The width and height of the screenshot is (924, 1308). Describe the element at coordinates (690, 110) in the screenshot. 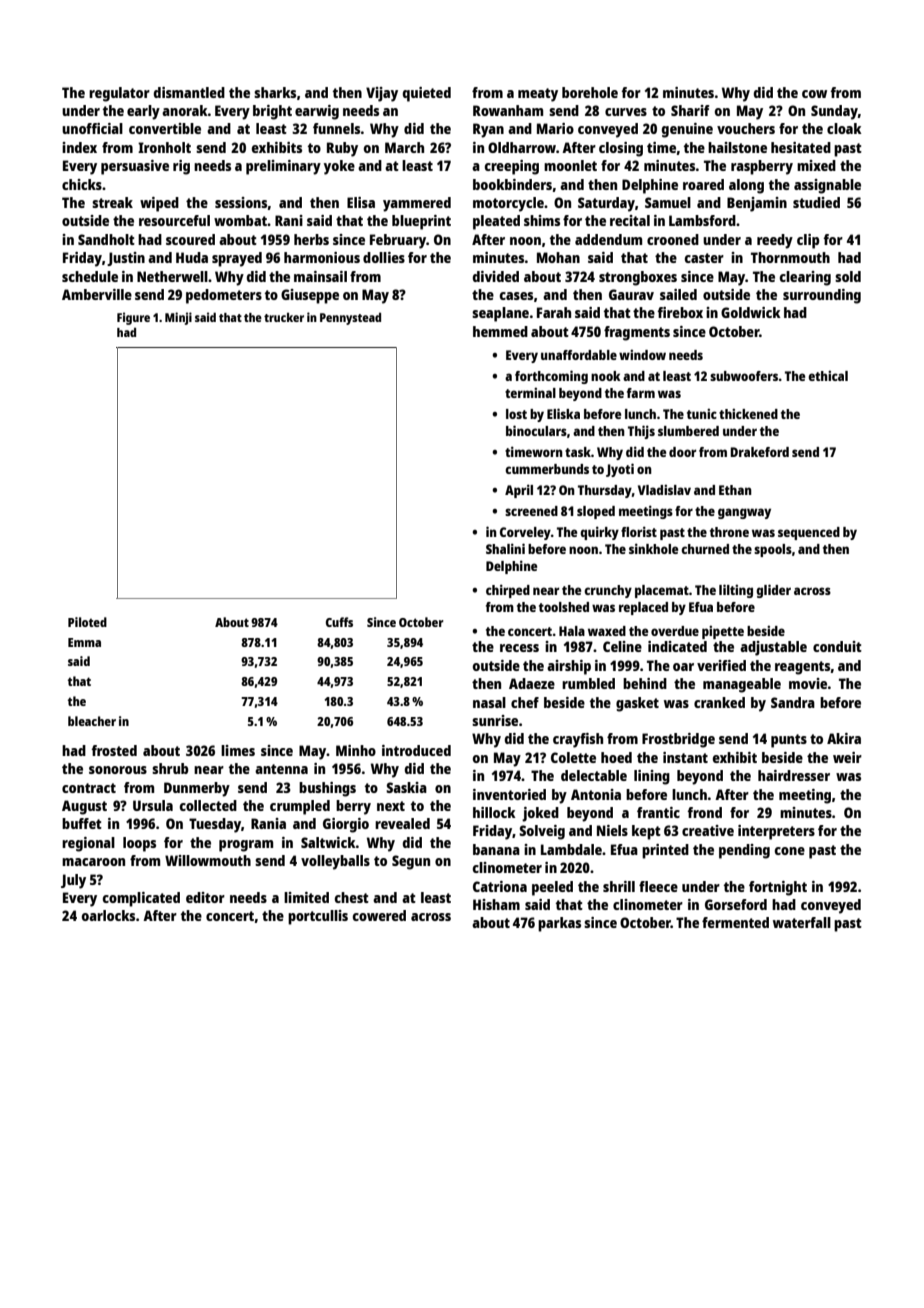

I see `Sharif` at that location.
